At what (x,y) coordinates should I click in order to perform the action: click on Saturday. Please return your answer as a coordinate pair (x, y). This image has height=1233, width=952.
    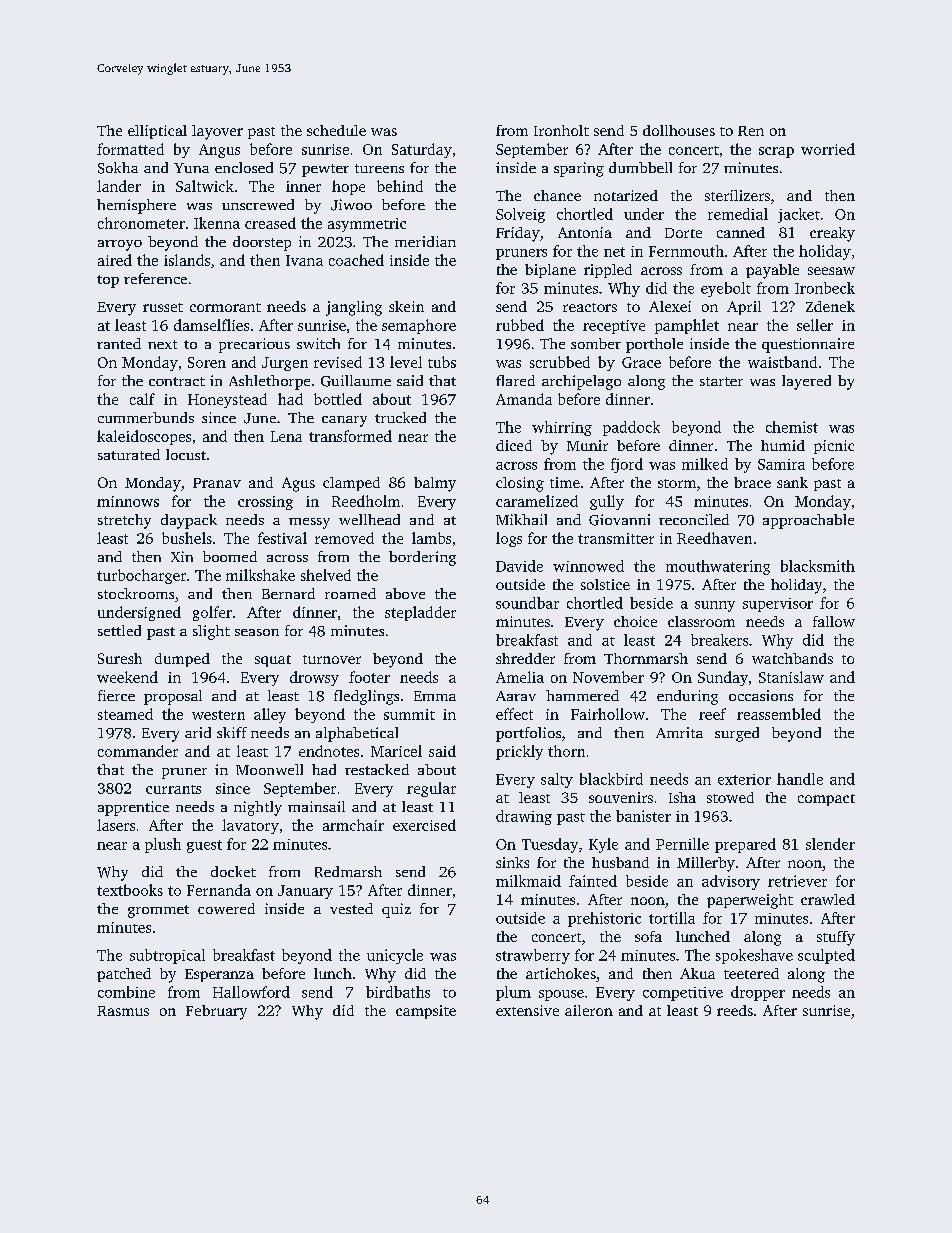
    Looking at the image, I should click on (422, 150).
